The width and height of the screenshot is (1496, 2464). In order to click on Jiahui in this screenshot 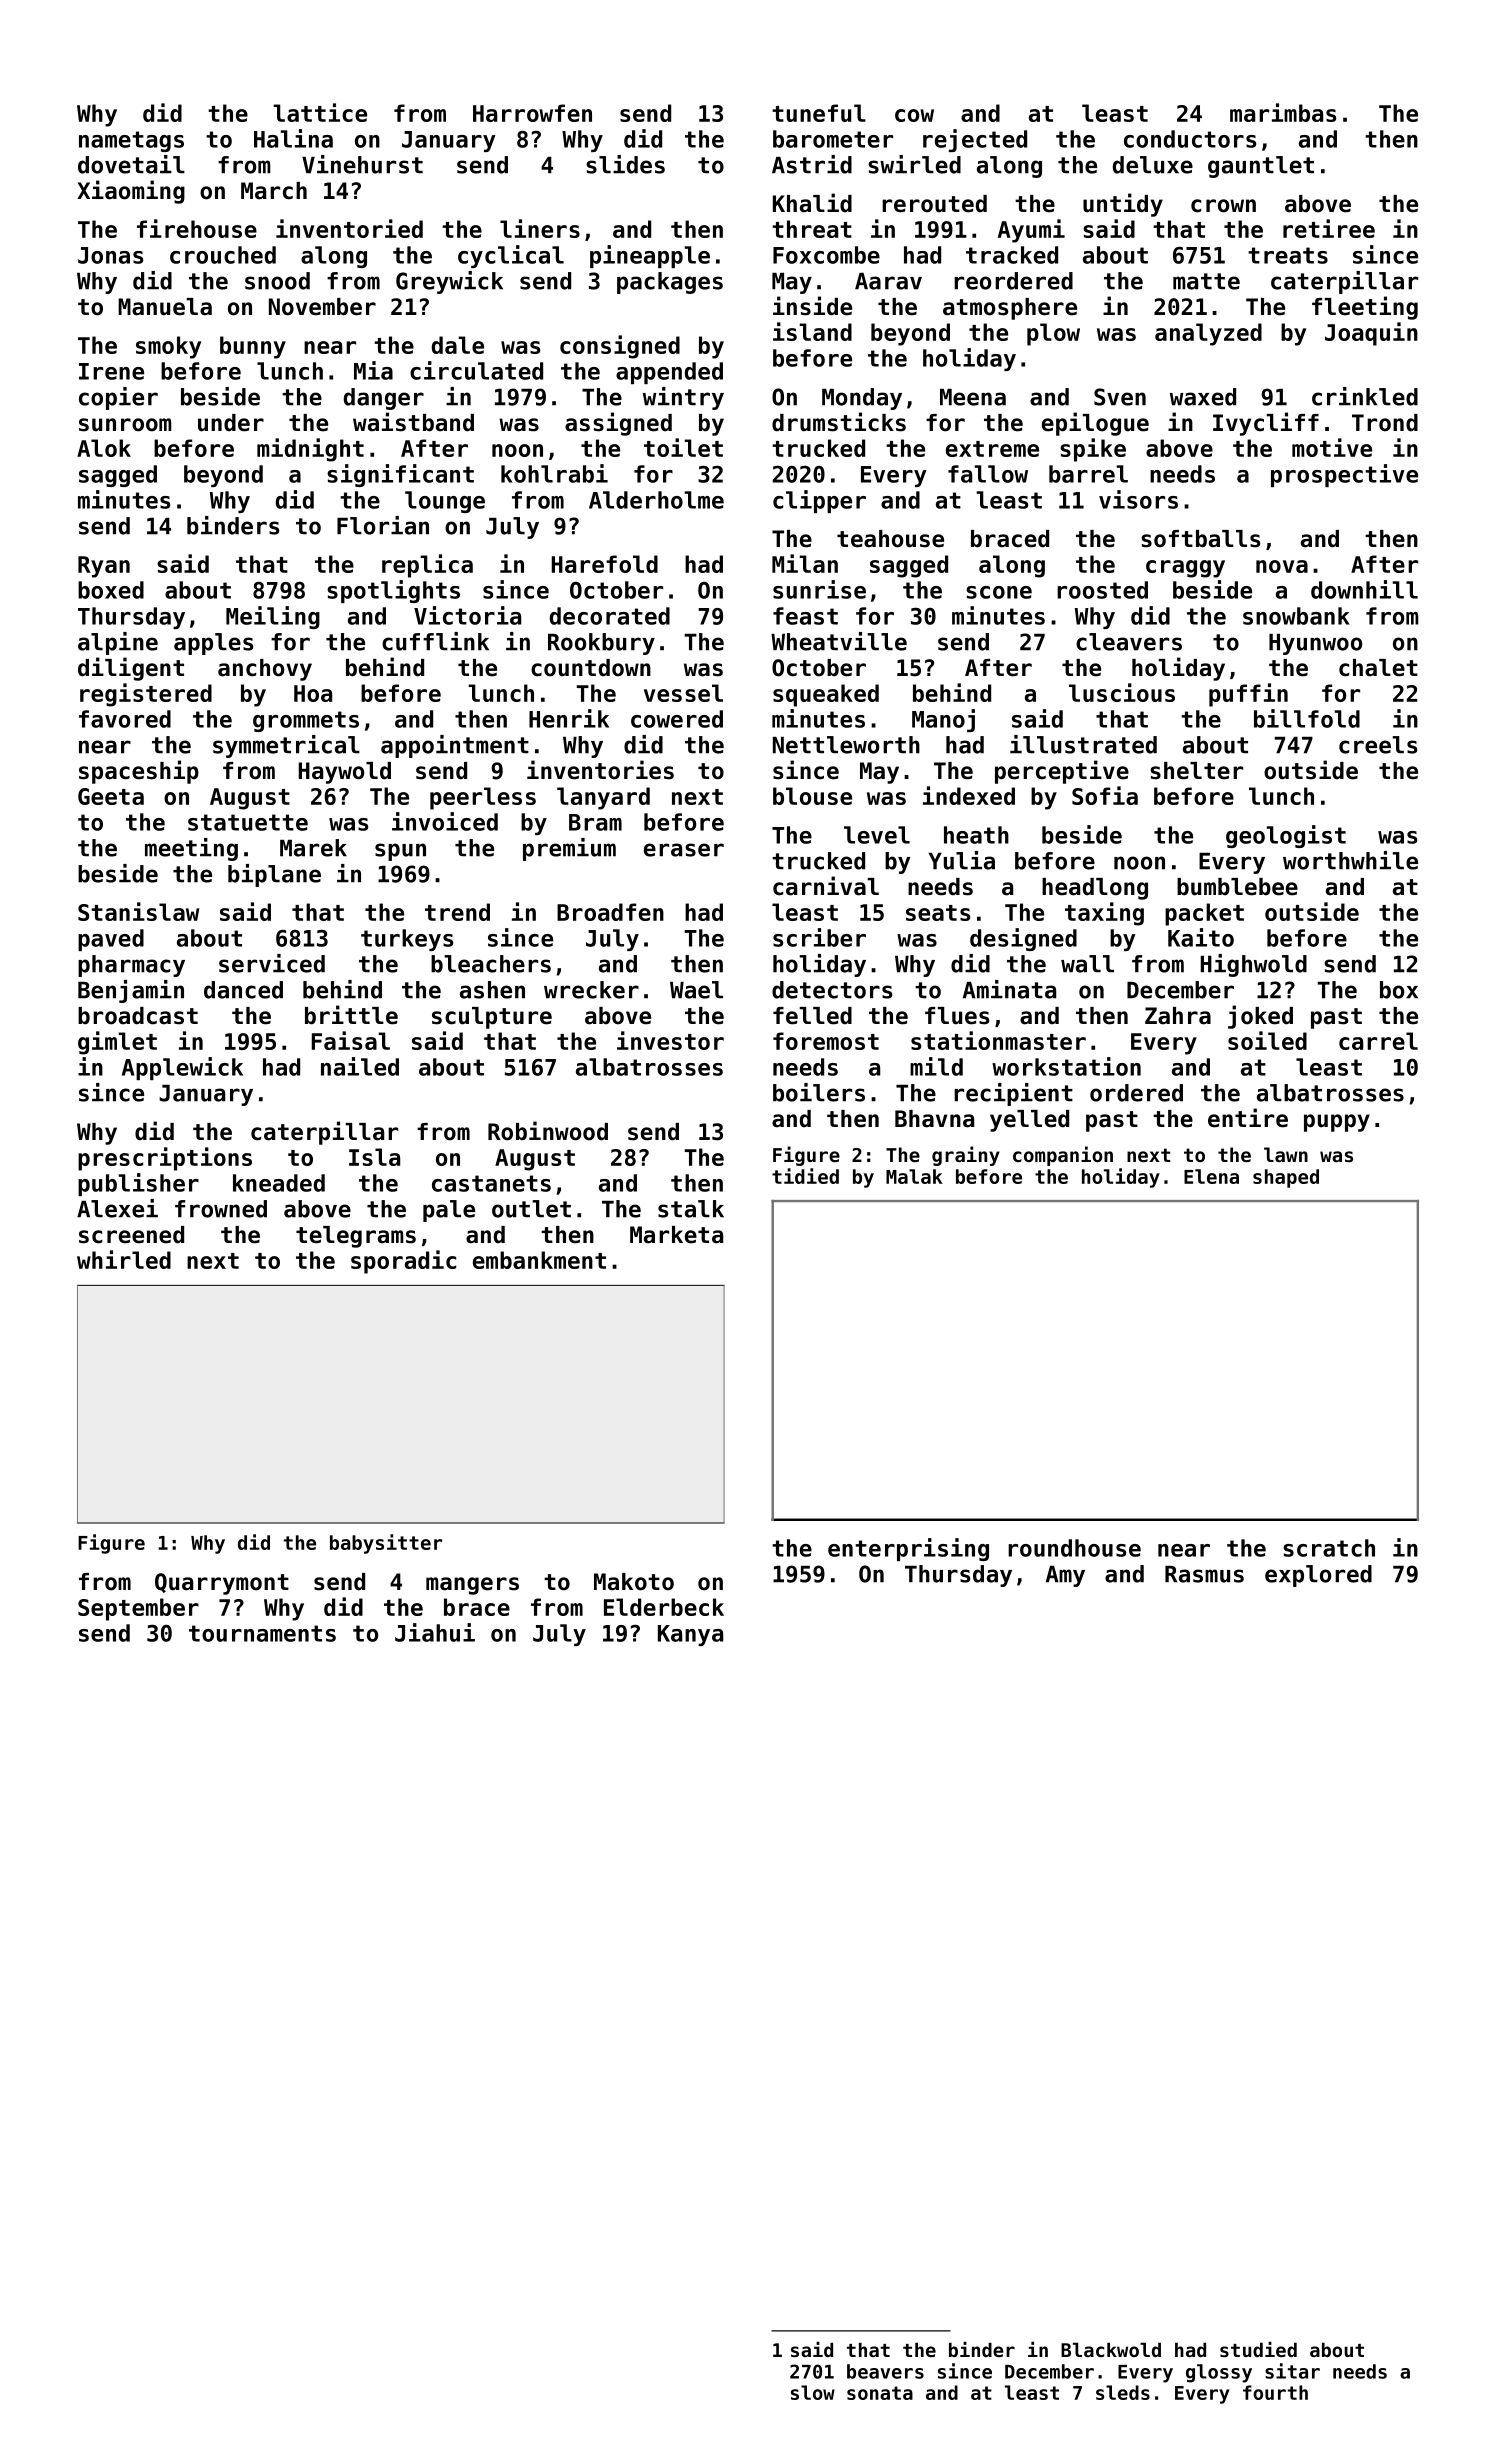, I will do `click(435, 1632)`.
